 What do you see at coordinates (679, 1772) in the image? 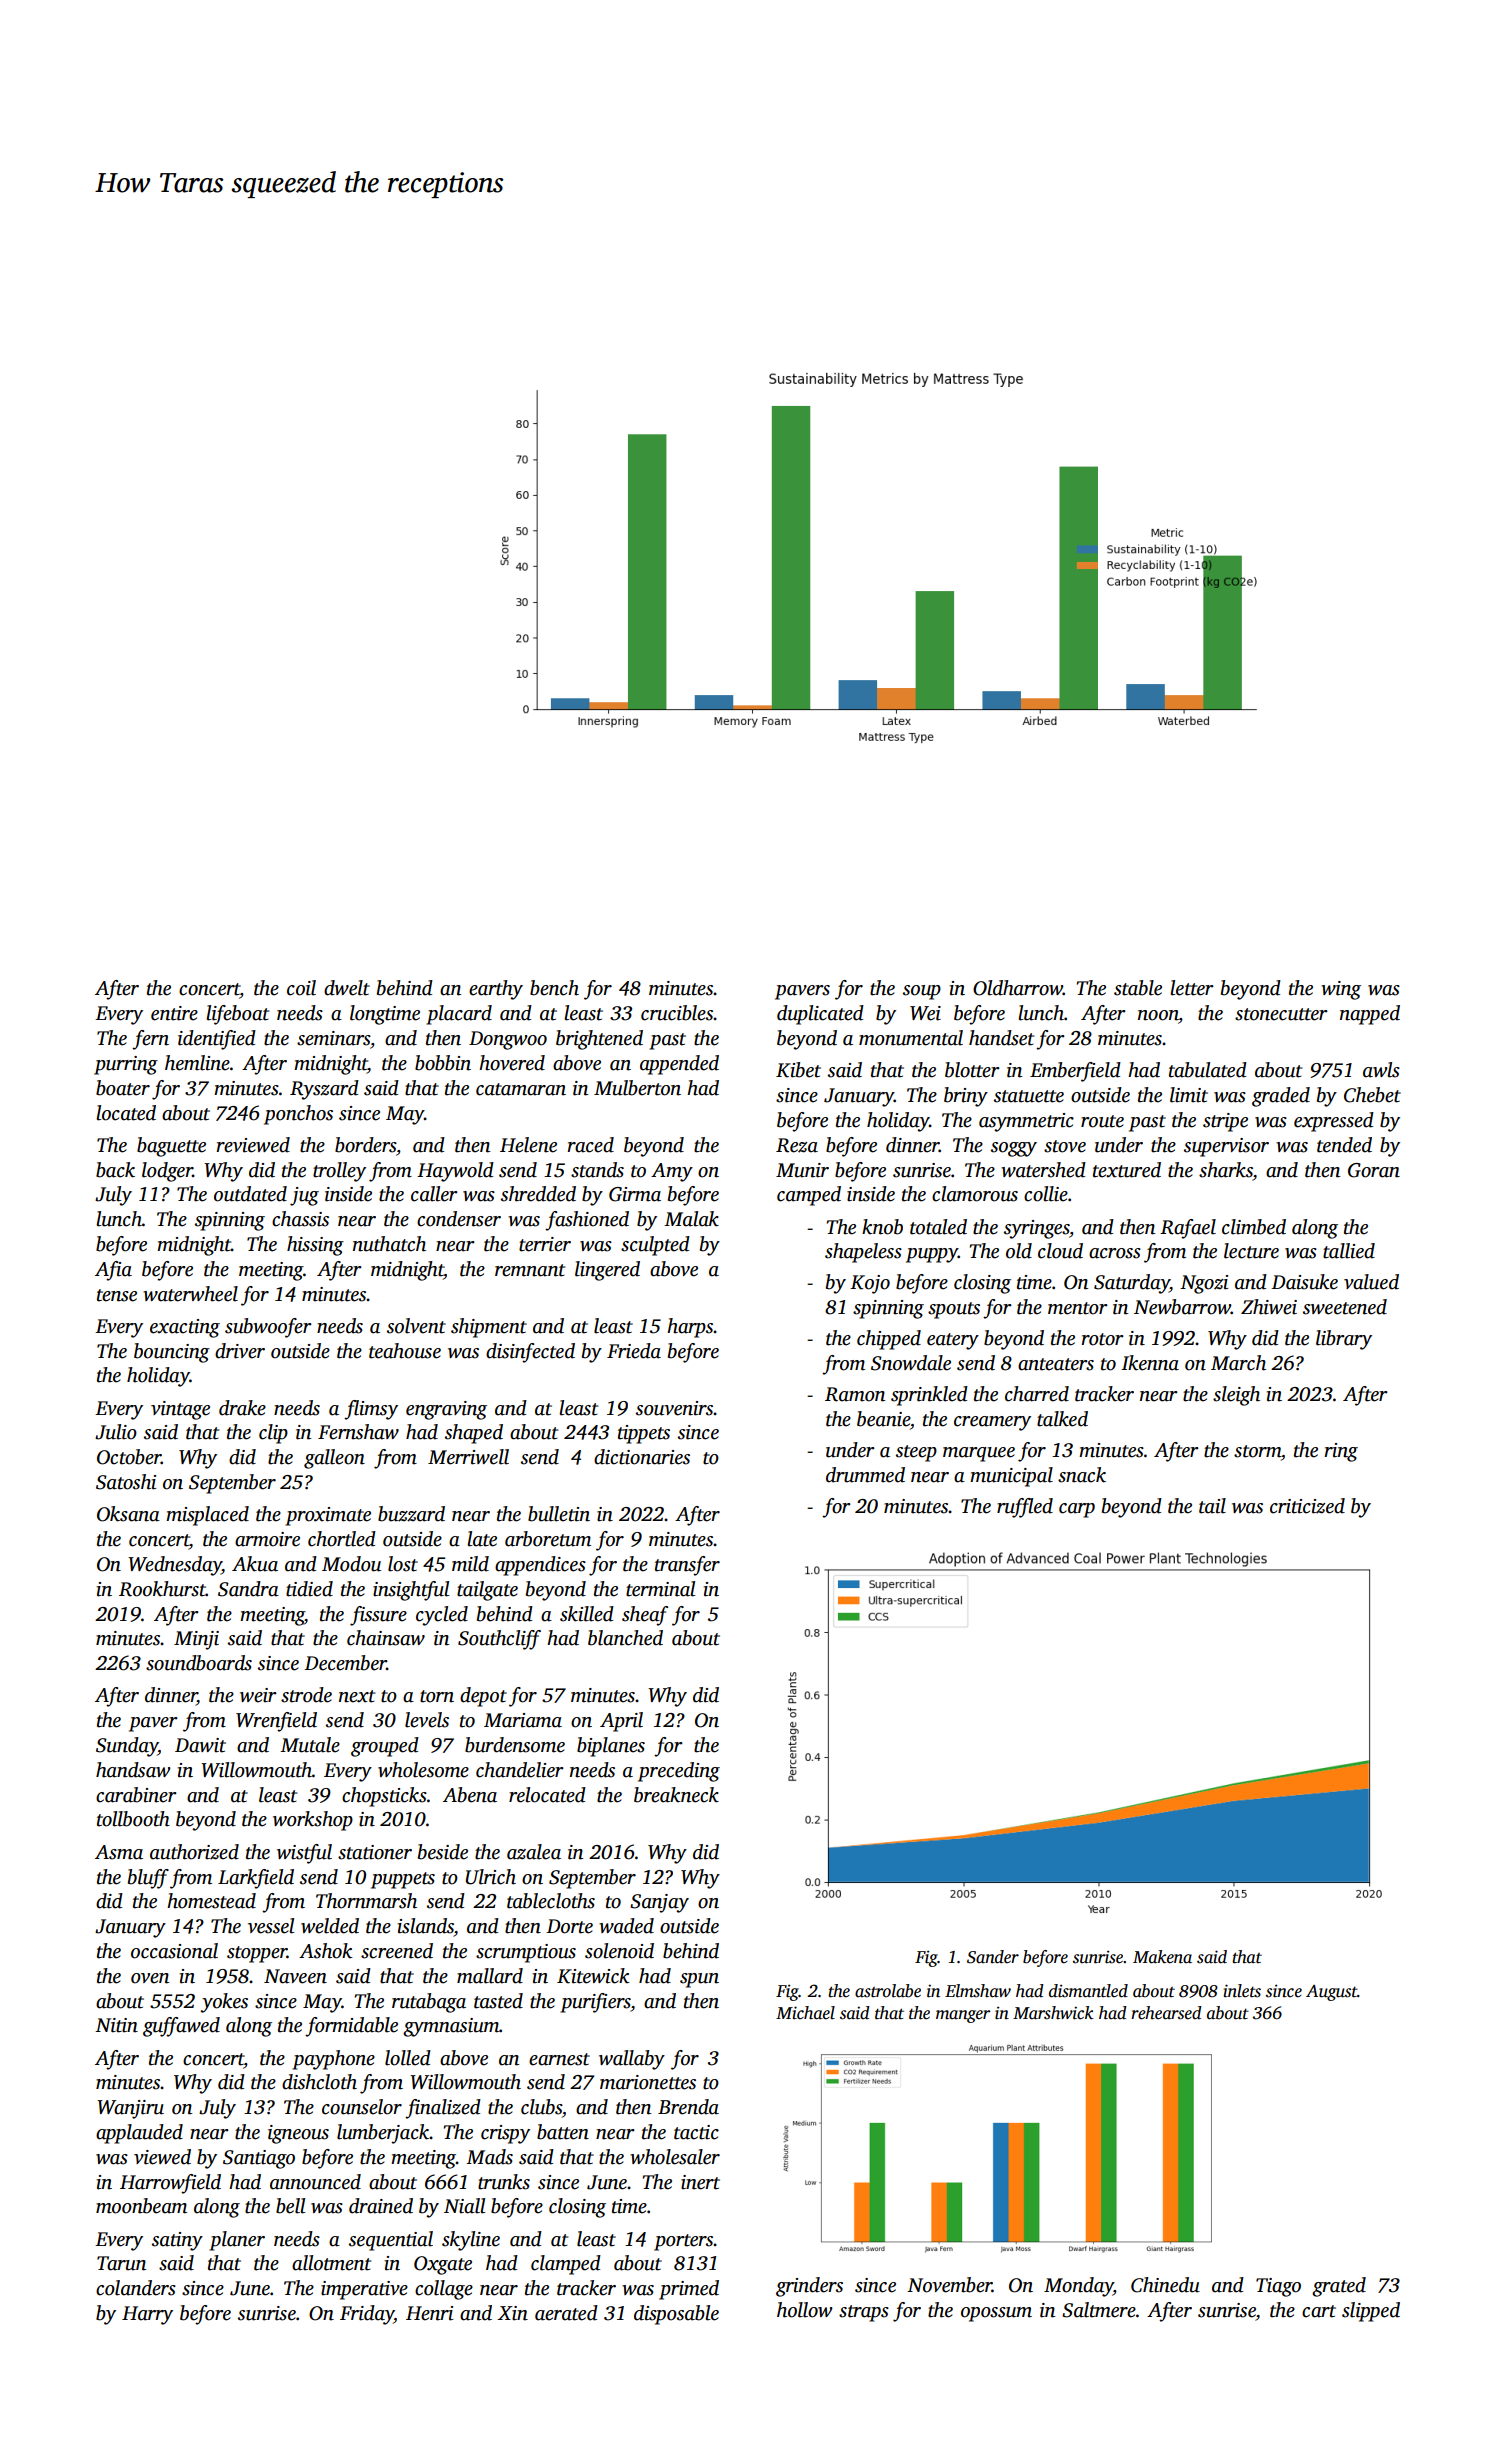
I see `preceding` at bounding box center [679, 1772].
